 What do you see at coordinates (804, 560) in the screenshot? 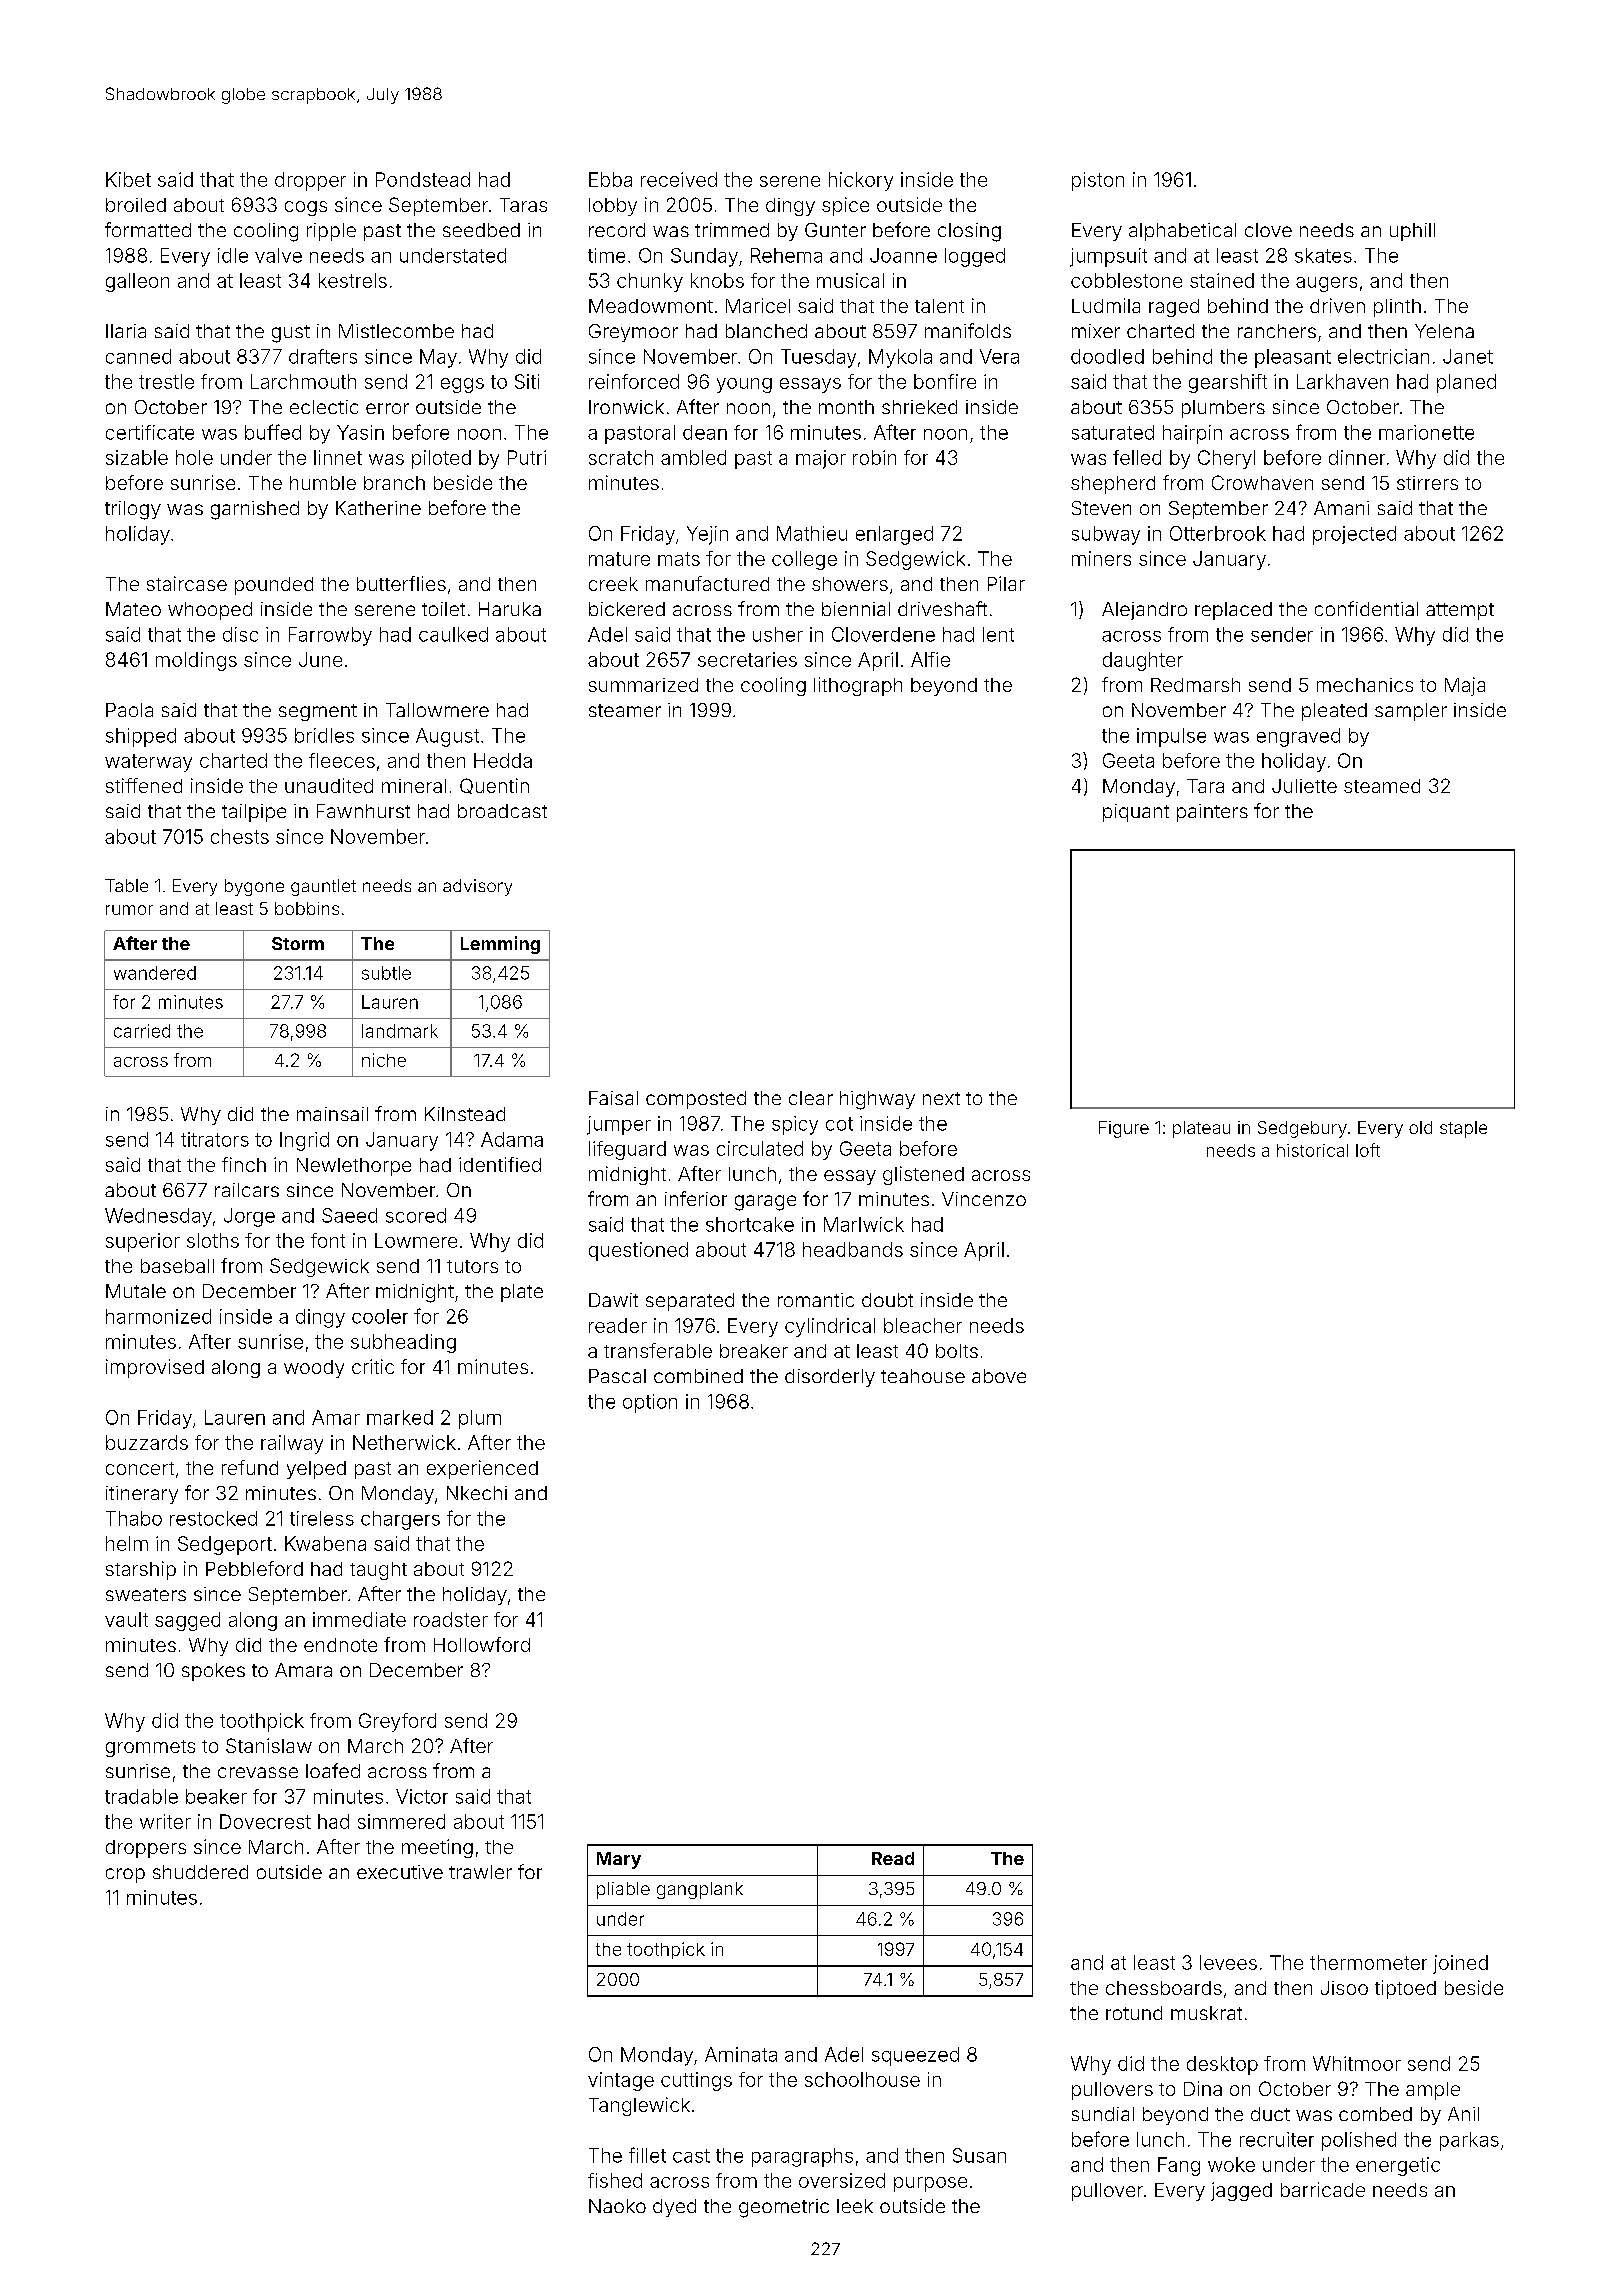
I see `college` at bounding box center [804, 560].
